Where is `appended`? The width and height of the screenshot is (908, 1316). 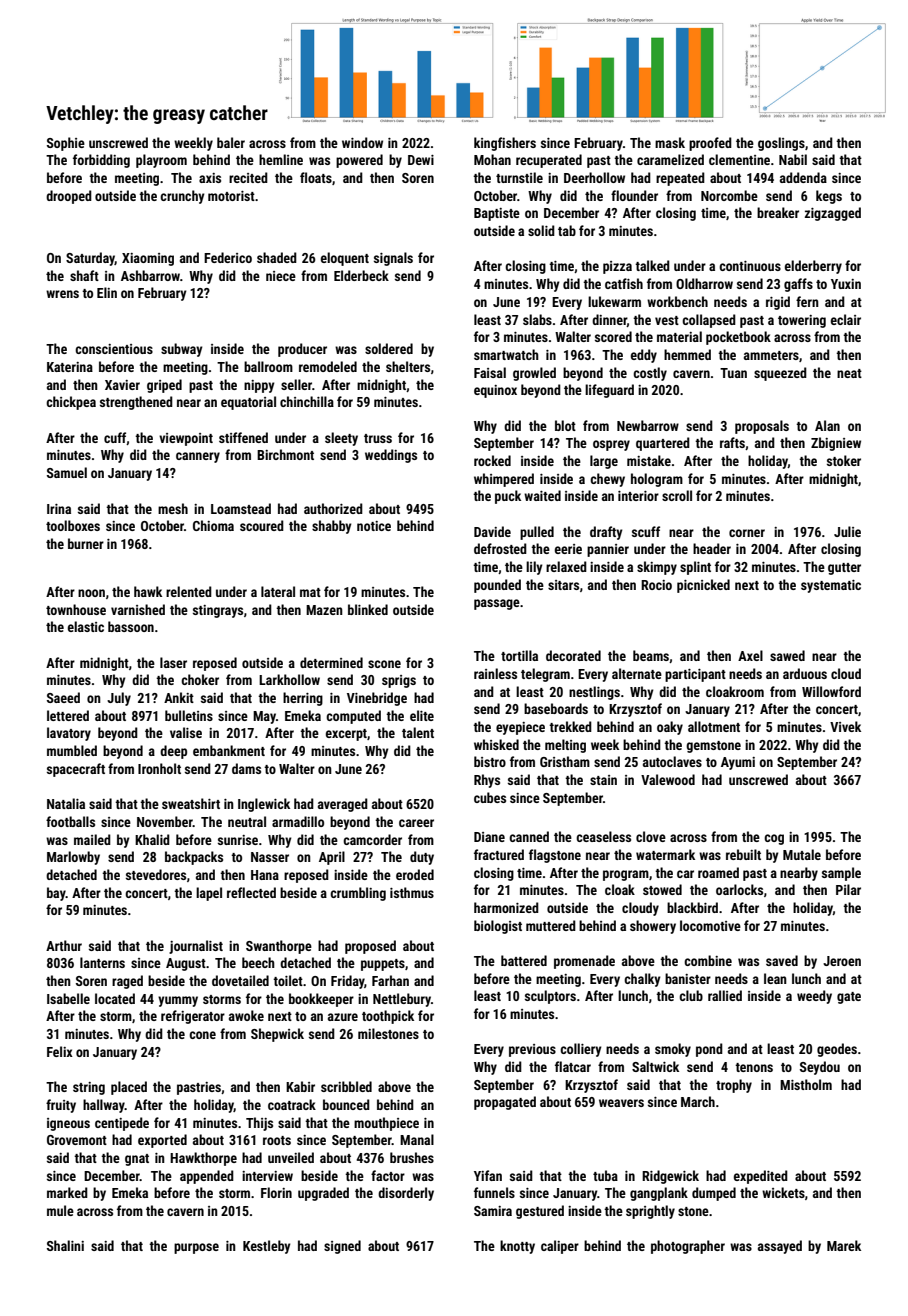 appended is located at coordinates (207, 1177).
